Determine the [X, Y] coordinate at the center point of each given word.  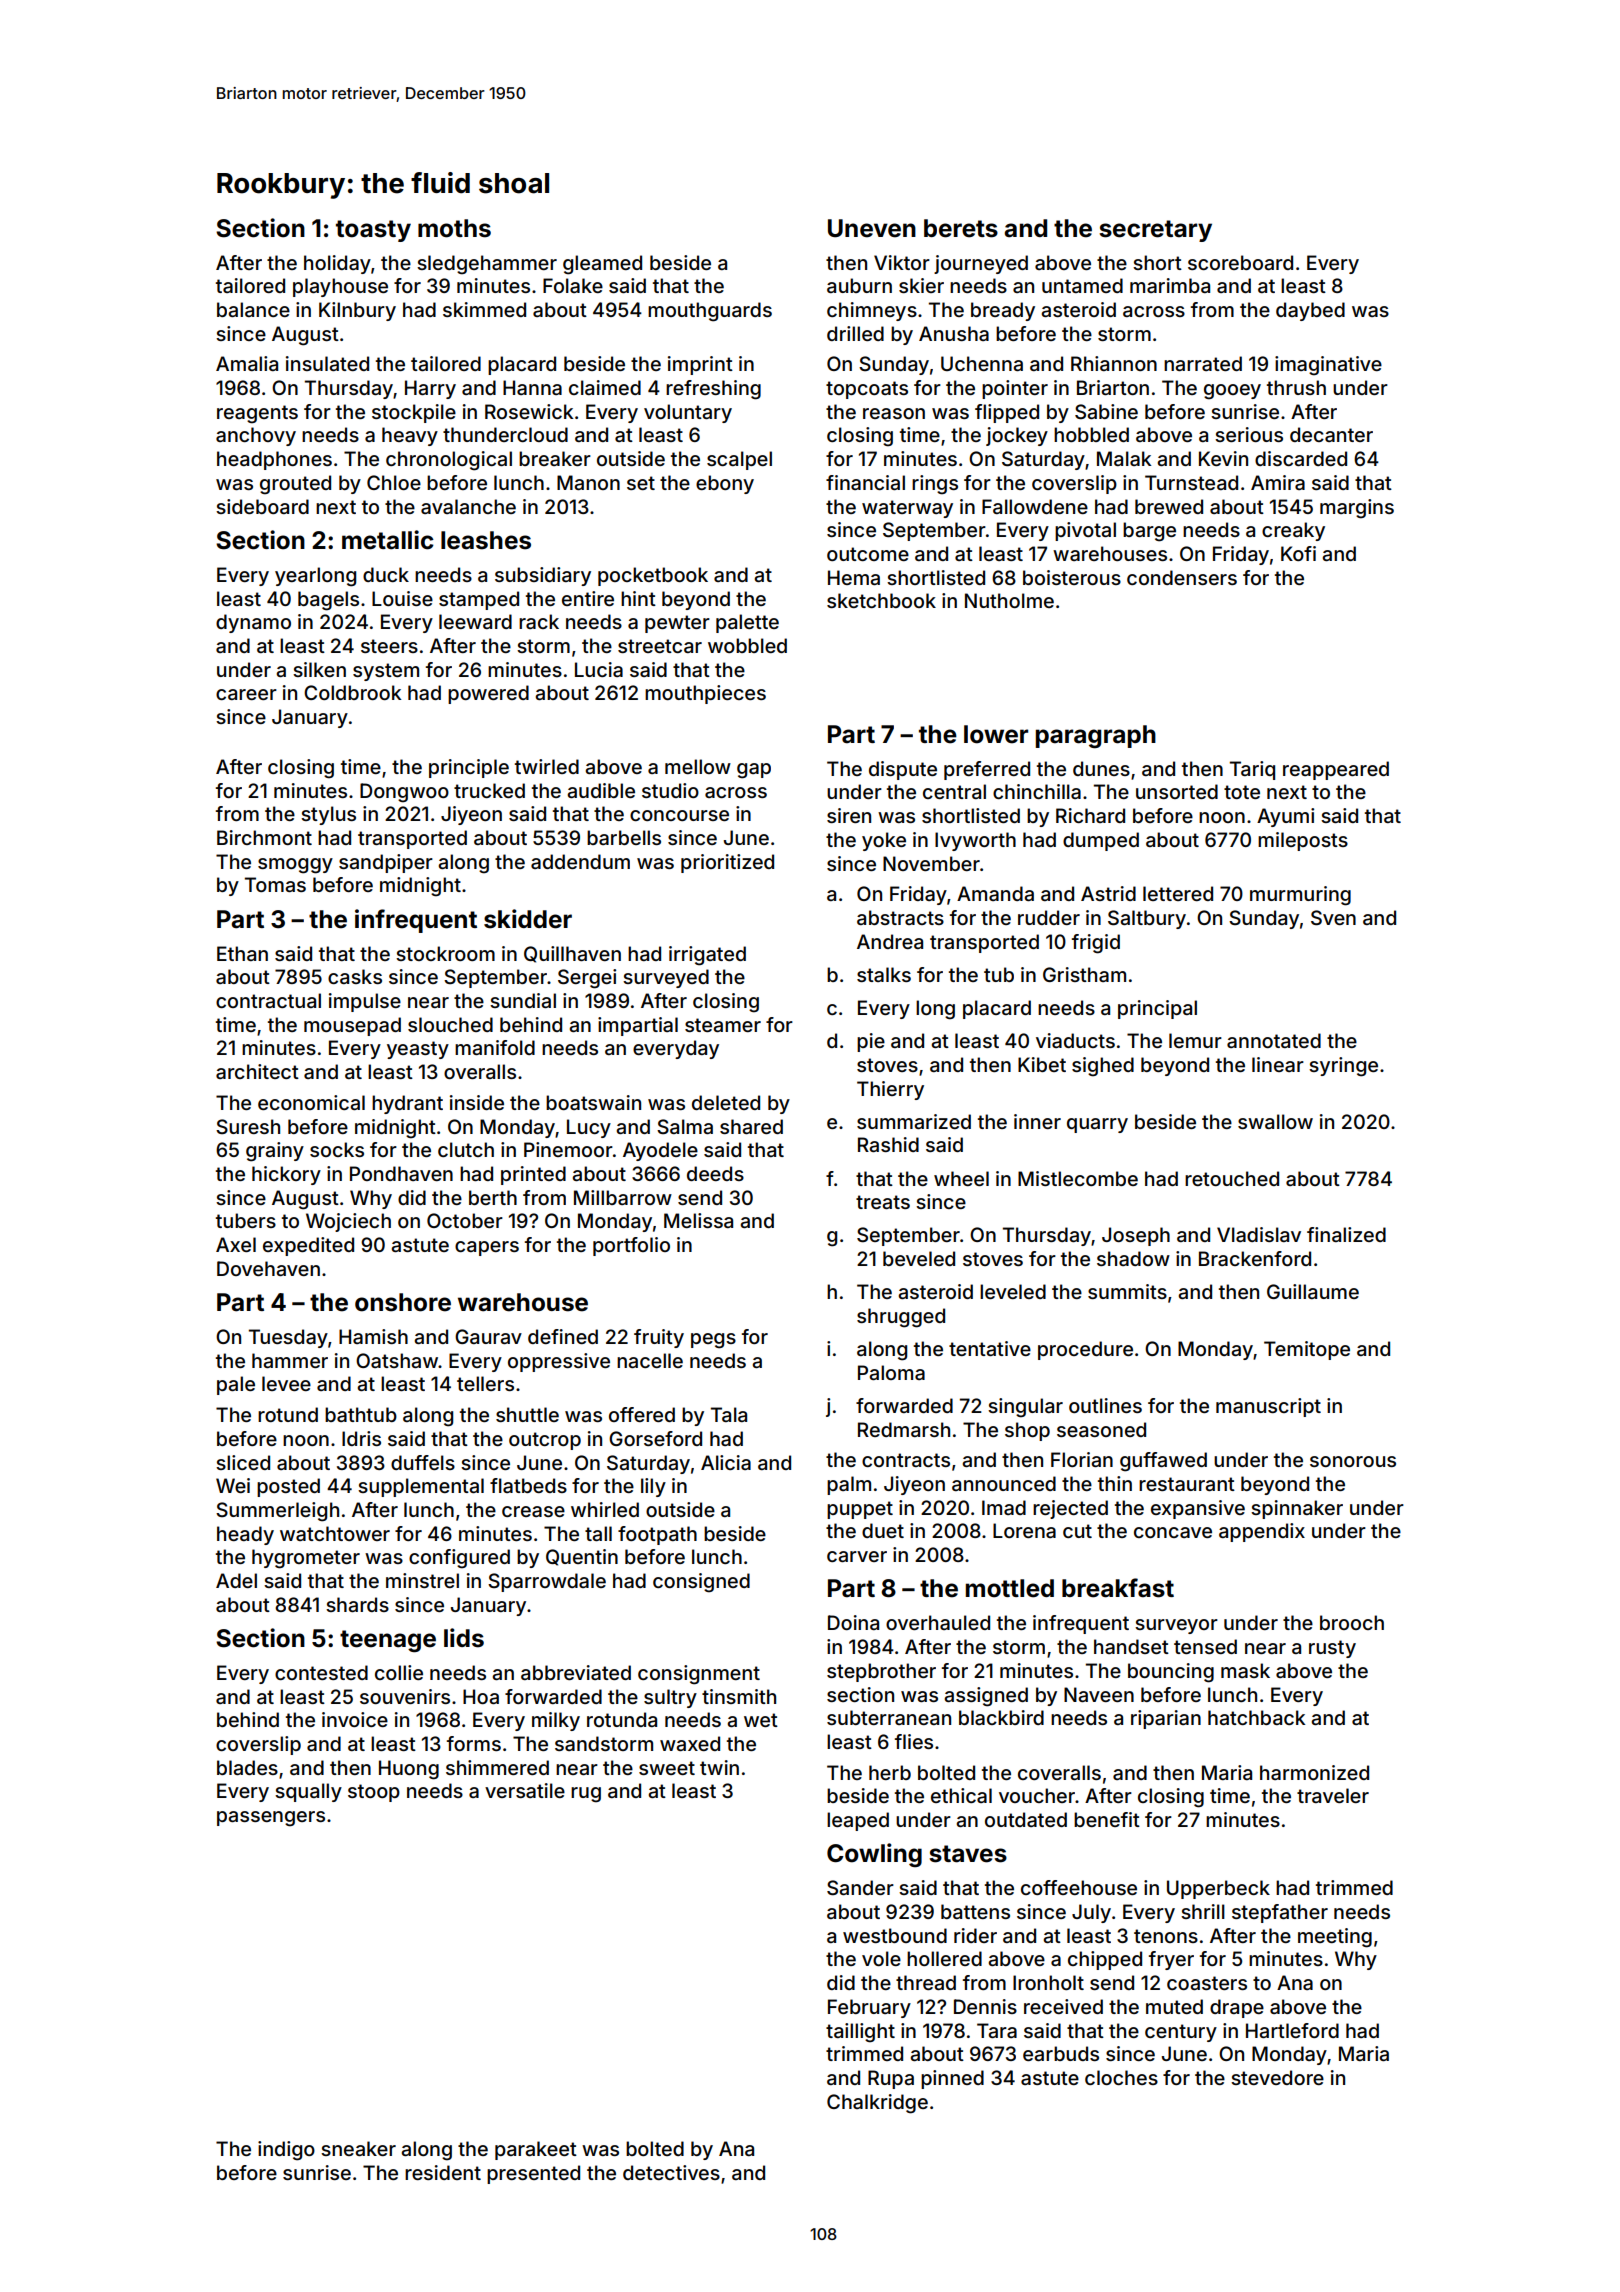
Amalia [247, 363]
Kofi [1298, 553]
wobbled [747, 645]
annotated [1274, 1040]
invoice [355, 1719]
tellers [485, 1383]
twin [719, 1767]
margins [1357, 509]
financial [865, 482]
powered [488, 694]
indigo [286, 2151]
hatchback [1256, 1717]
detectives [671, 2172]
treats [883, 1202]
